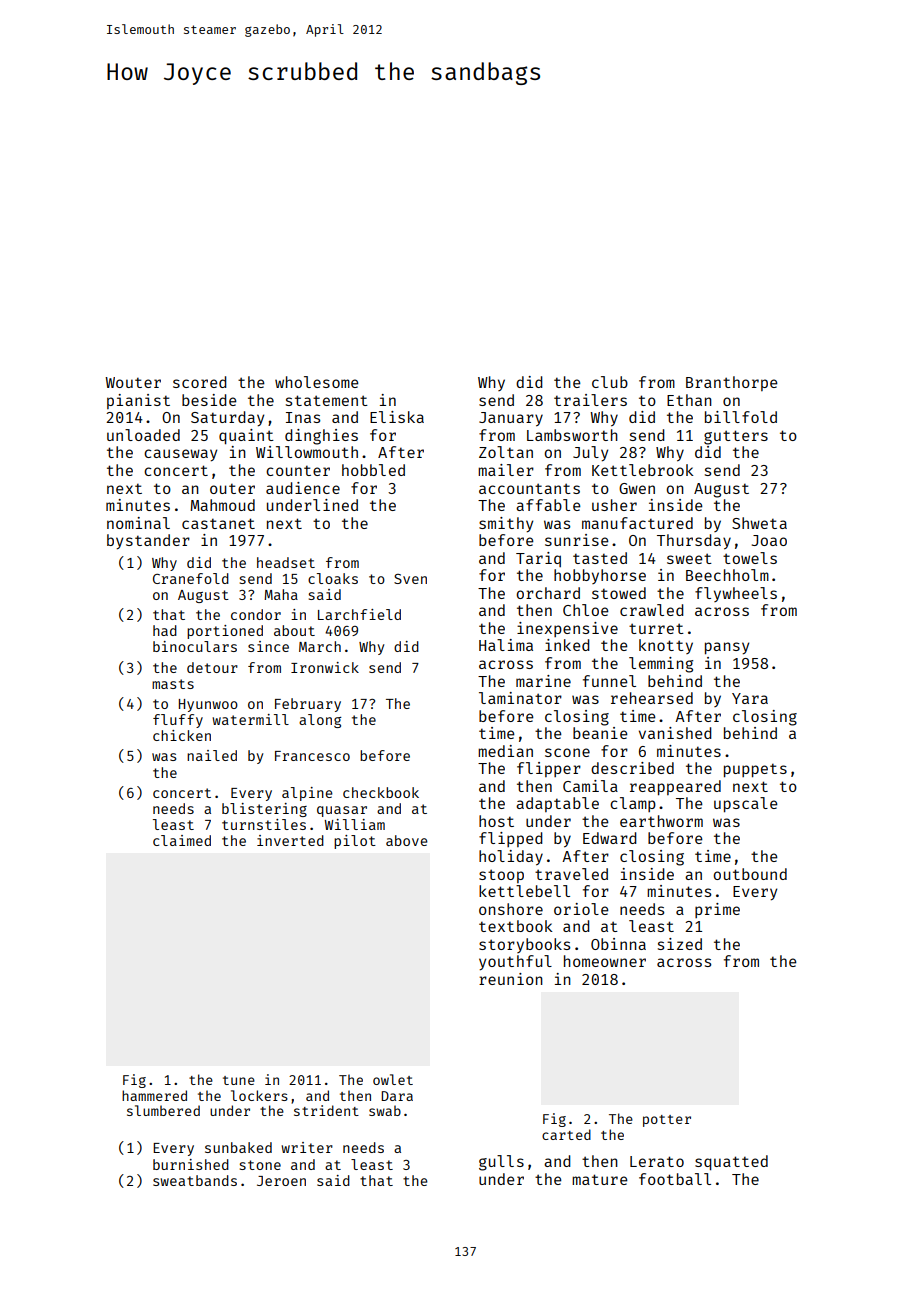 Image resolution: width=908 pixels, height=1316 pixels. What do you see at coordinates (661, 821) in the screenshot?
I see `earthworm` at bounding box center [661, 821].
